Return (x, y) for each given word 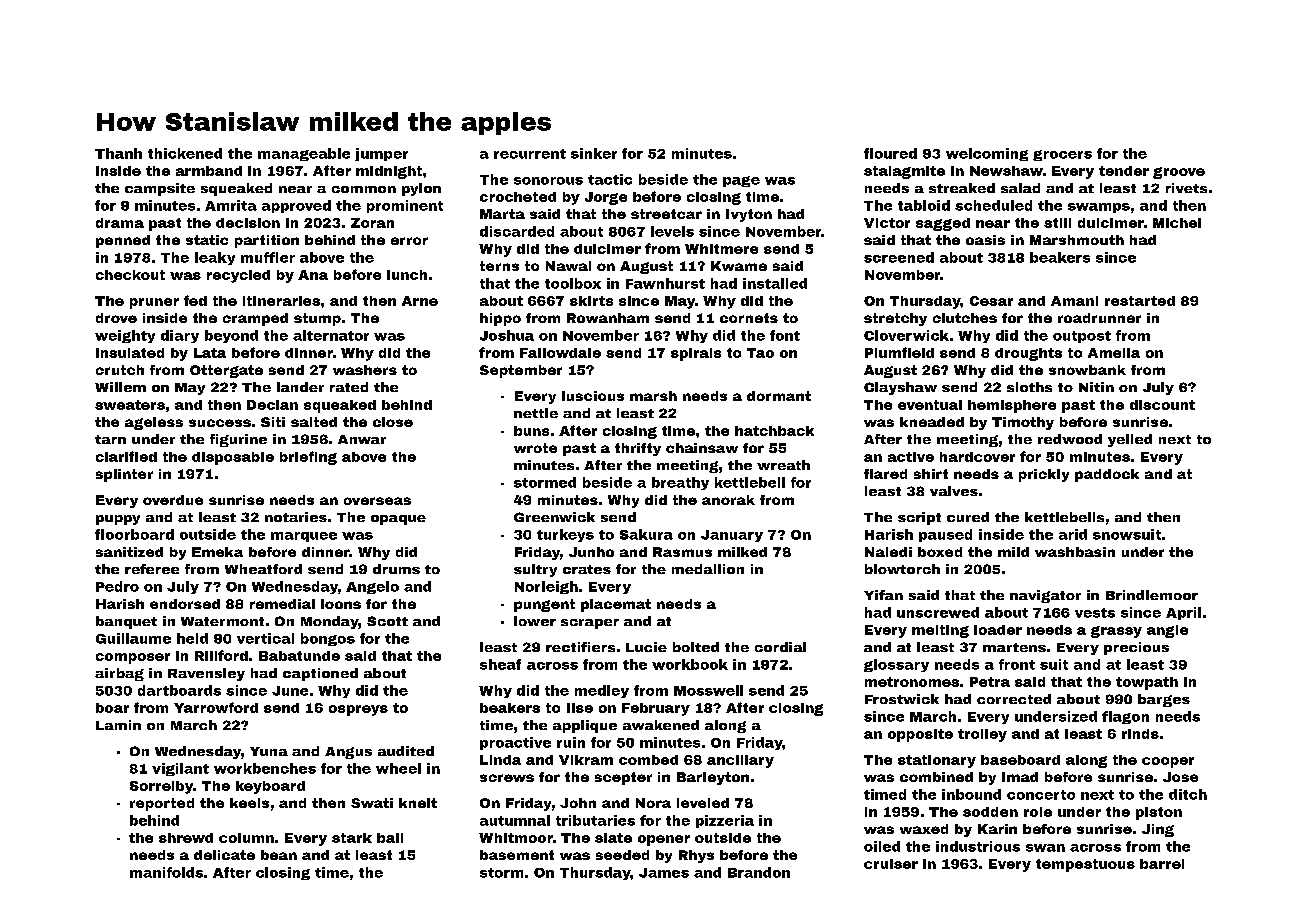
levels (672, 231)
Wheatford (263, 569)
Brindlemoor (1152, 595)
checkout (130, 275)
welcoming (987, 154)
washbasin (1075, 552)
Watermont (222, 621)
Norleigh (546, 587)
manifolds (166, 872)
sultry (535, 570)
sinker (594, 153)
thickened (185, 153)
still (1057, 223)
